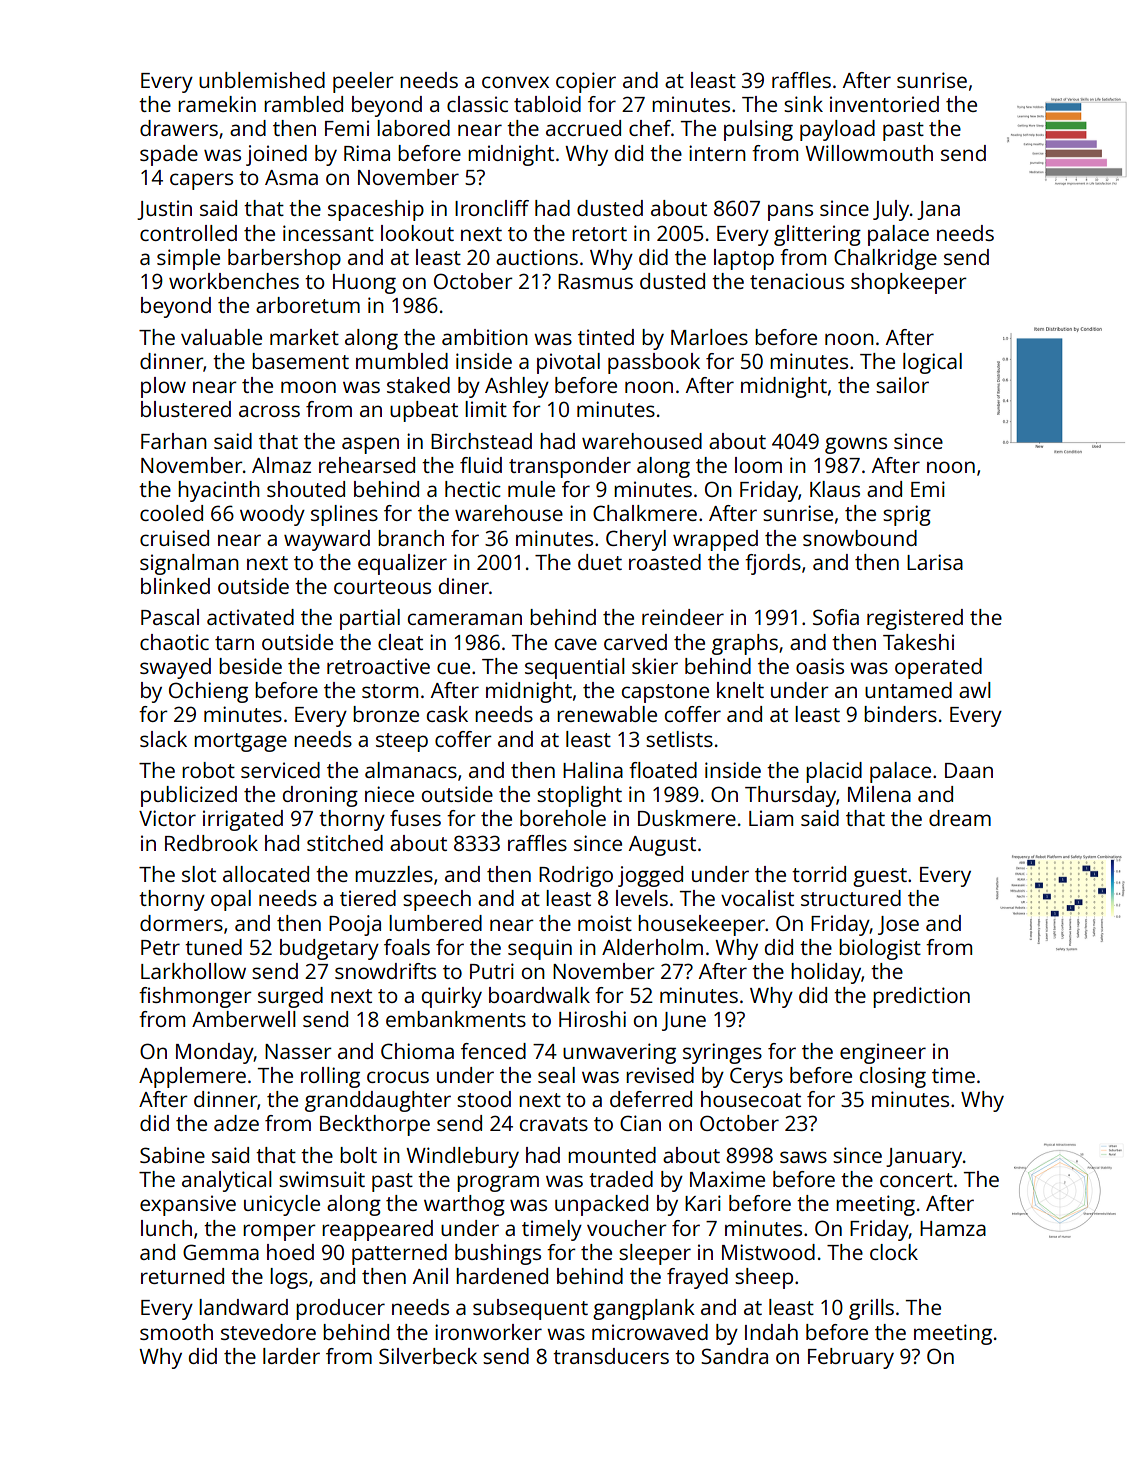  I want to click on stevedore, so click(268, 1332).
